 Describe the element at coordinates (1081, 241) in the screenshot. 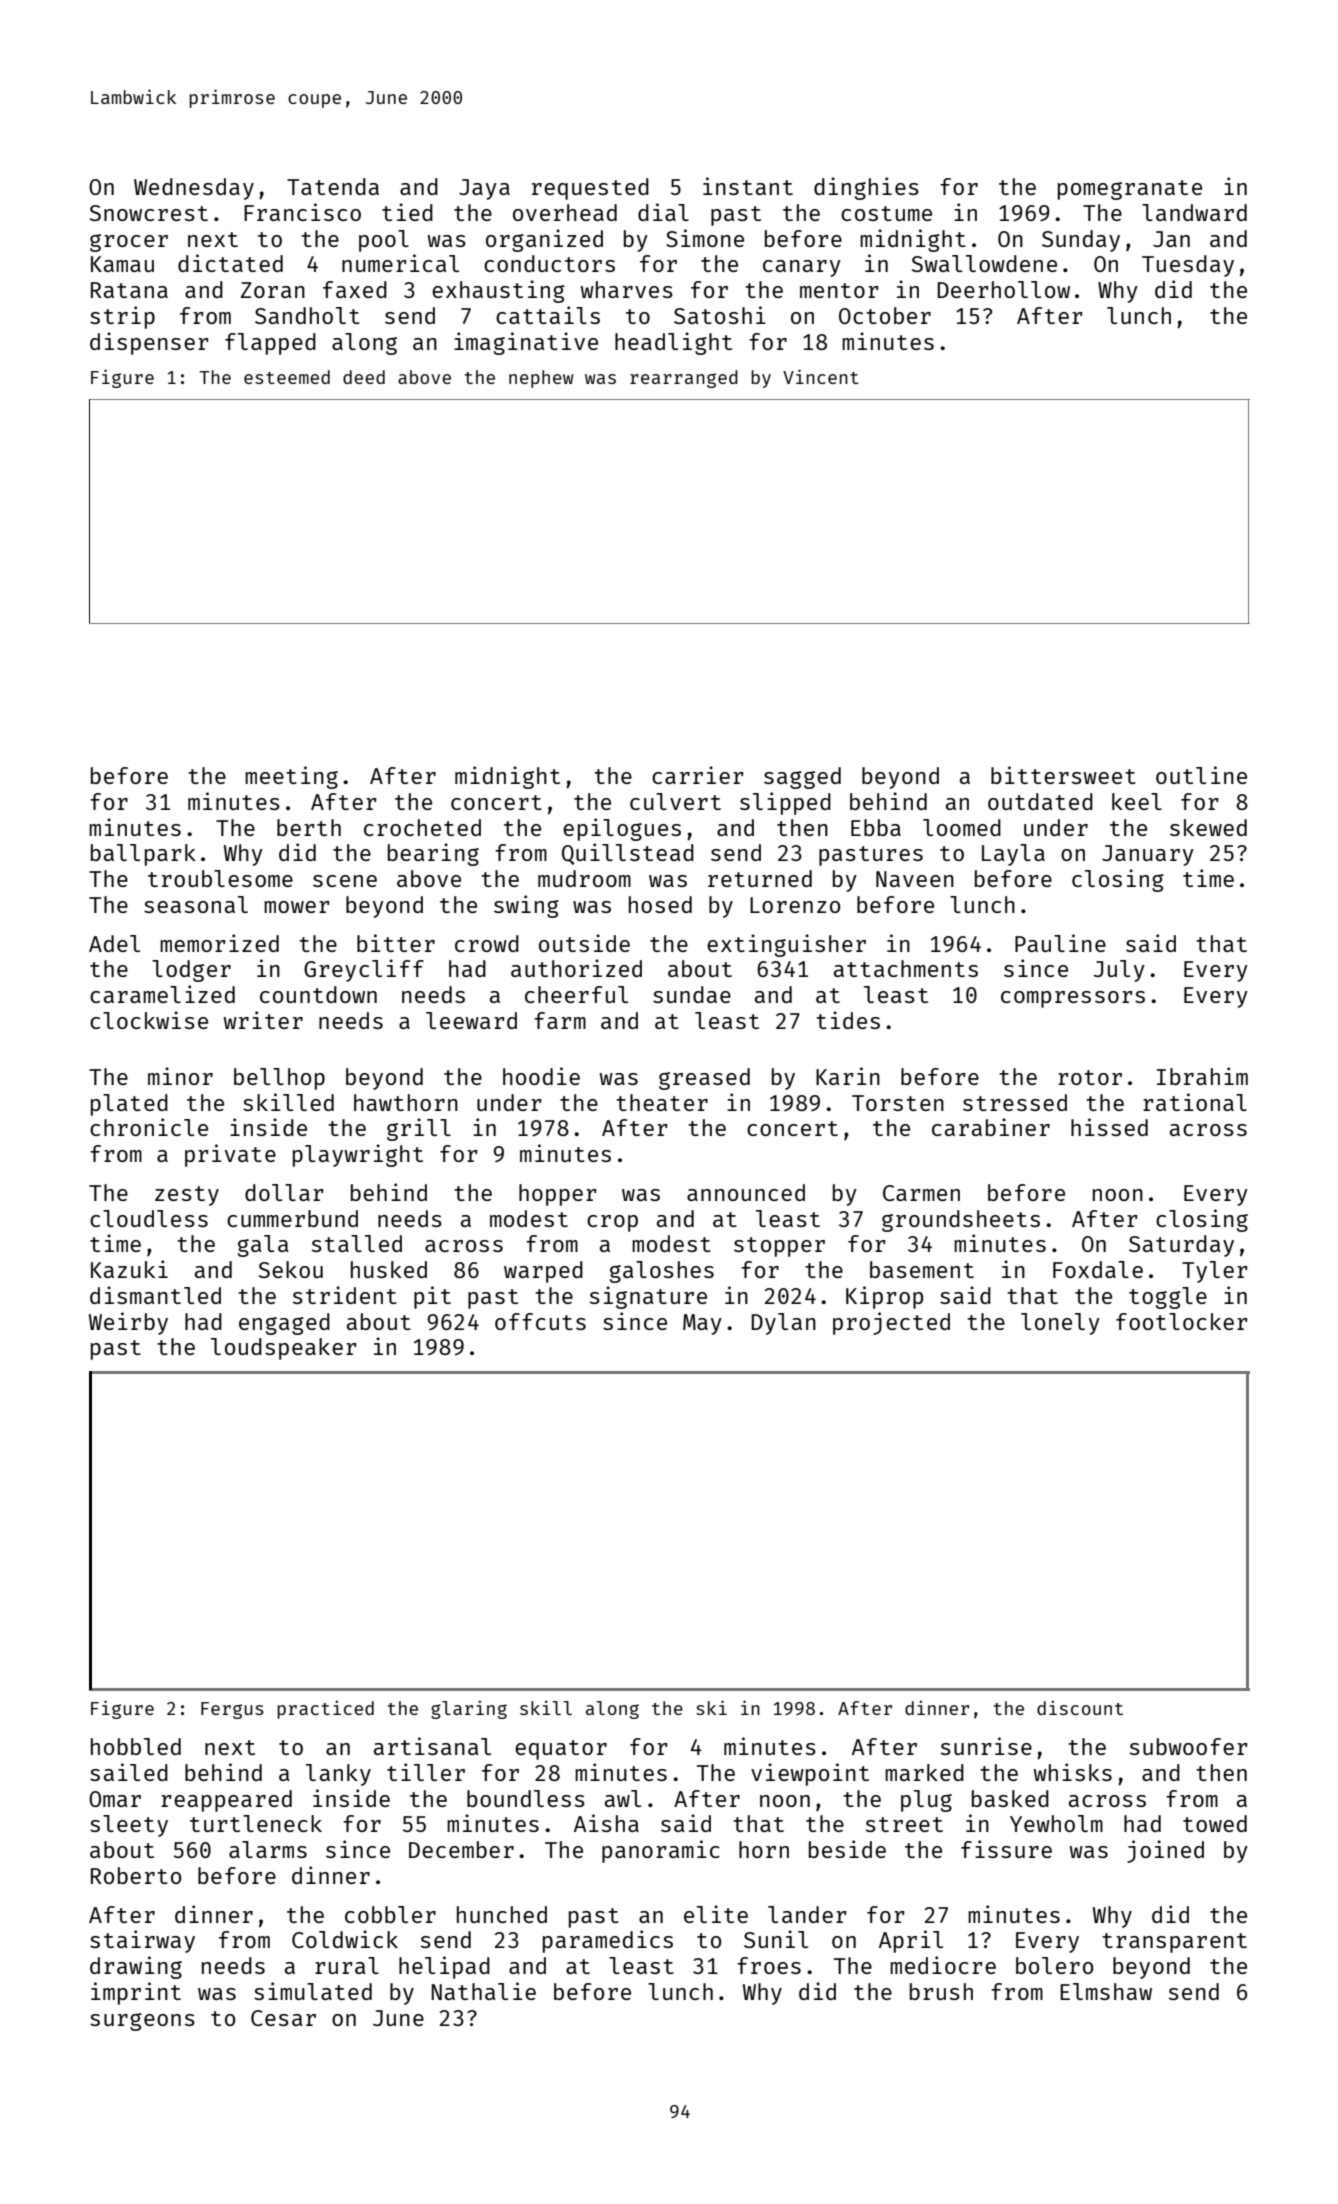

I see `Sunday` at that location.
